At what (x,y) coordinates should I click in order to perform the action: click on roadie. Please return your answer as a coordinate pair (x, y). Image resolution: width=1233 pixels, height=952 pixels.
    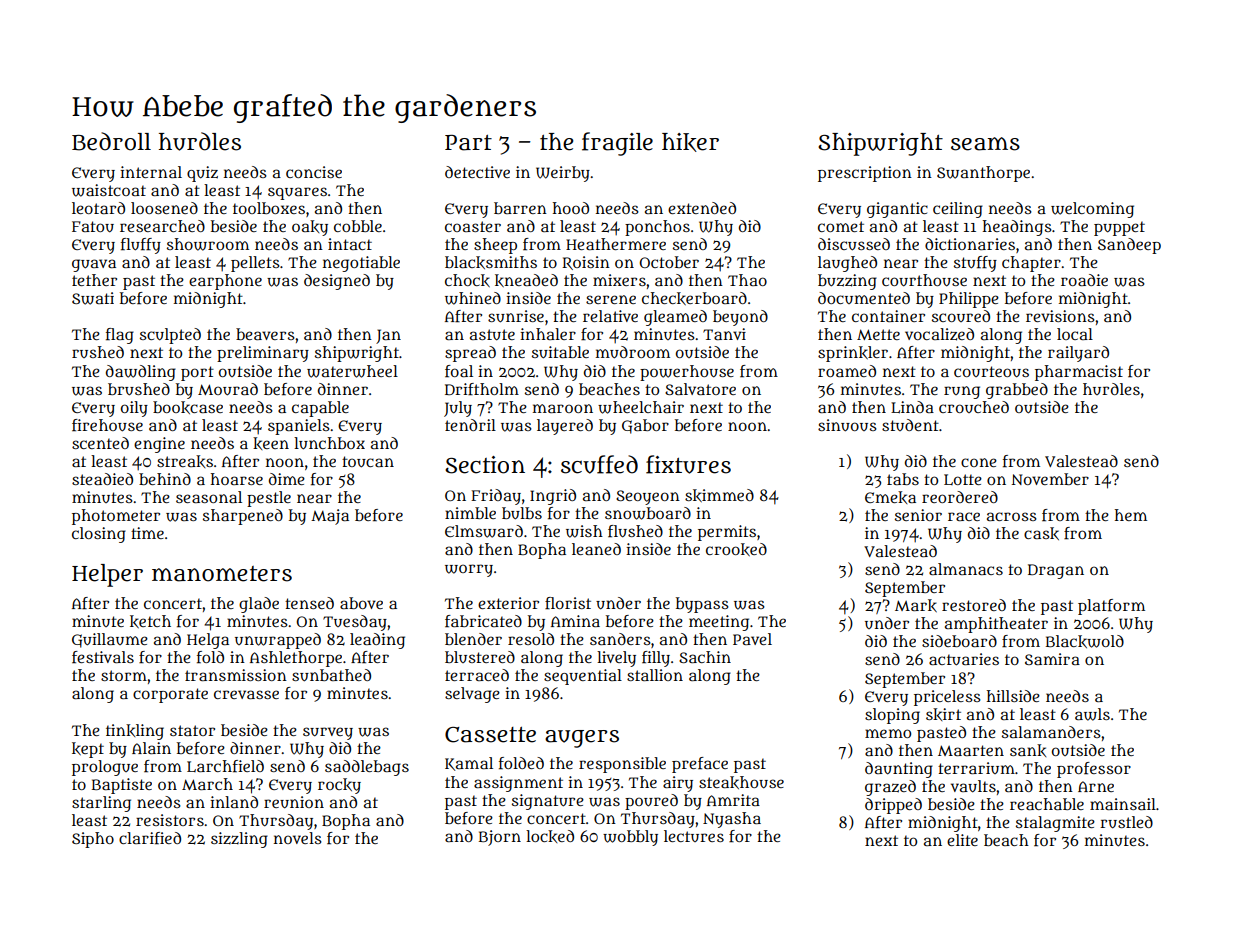
    Looking at the image, I should click on (1084, 280).
